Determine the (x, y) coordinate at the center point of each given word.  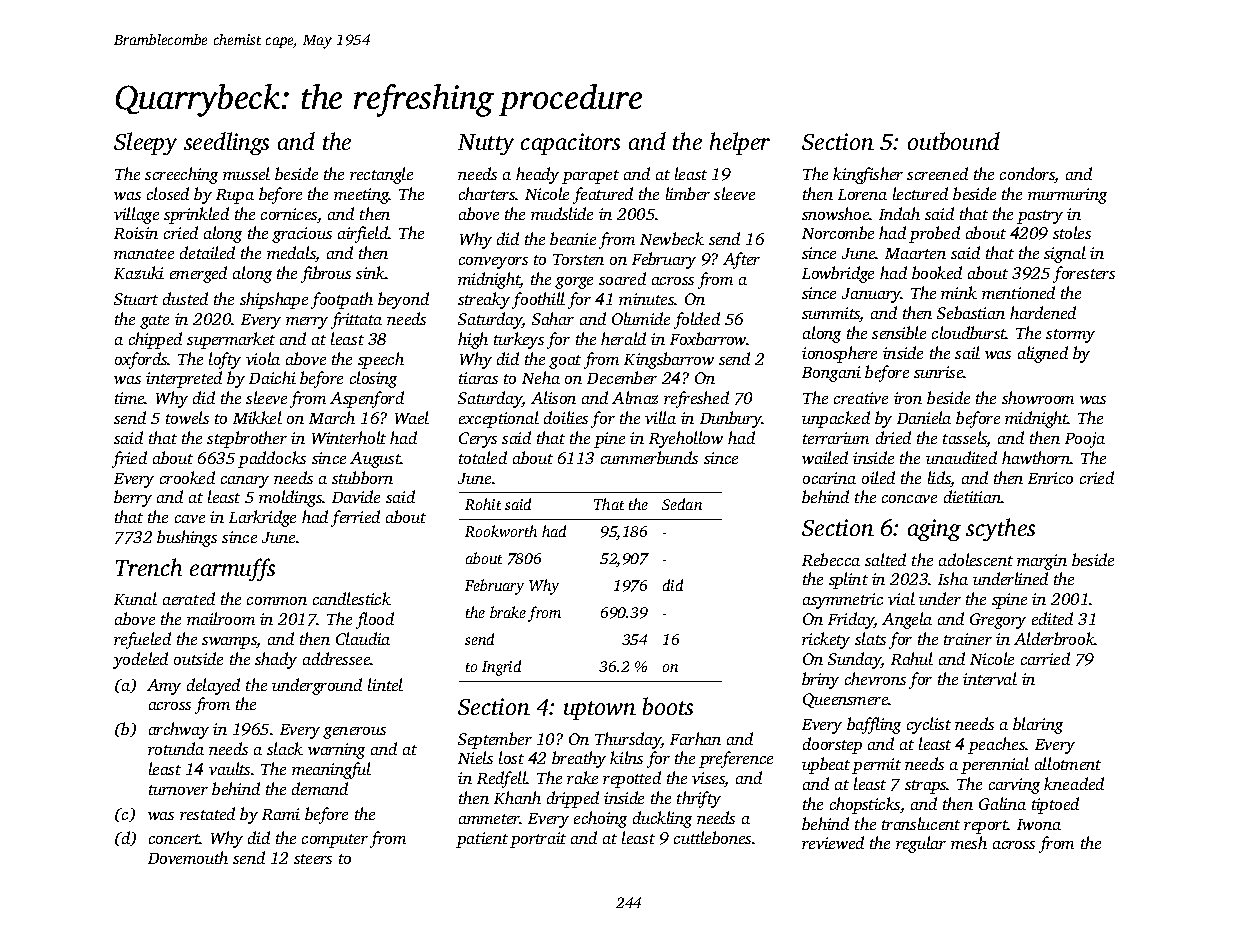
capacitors (570, 144)
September (495, 740)
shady (276, 660)
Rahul (912, 658)
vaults (229, 768)
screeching (181, 175)
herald (623, 338)
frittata (356, 320)
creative (861, 398)
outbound (954, 141)
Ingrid (501, 668)
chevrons (875, 678)
